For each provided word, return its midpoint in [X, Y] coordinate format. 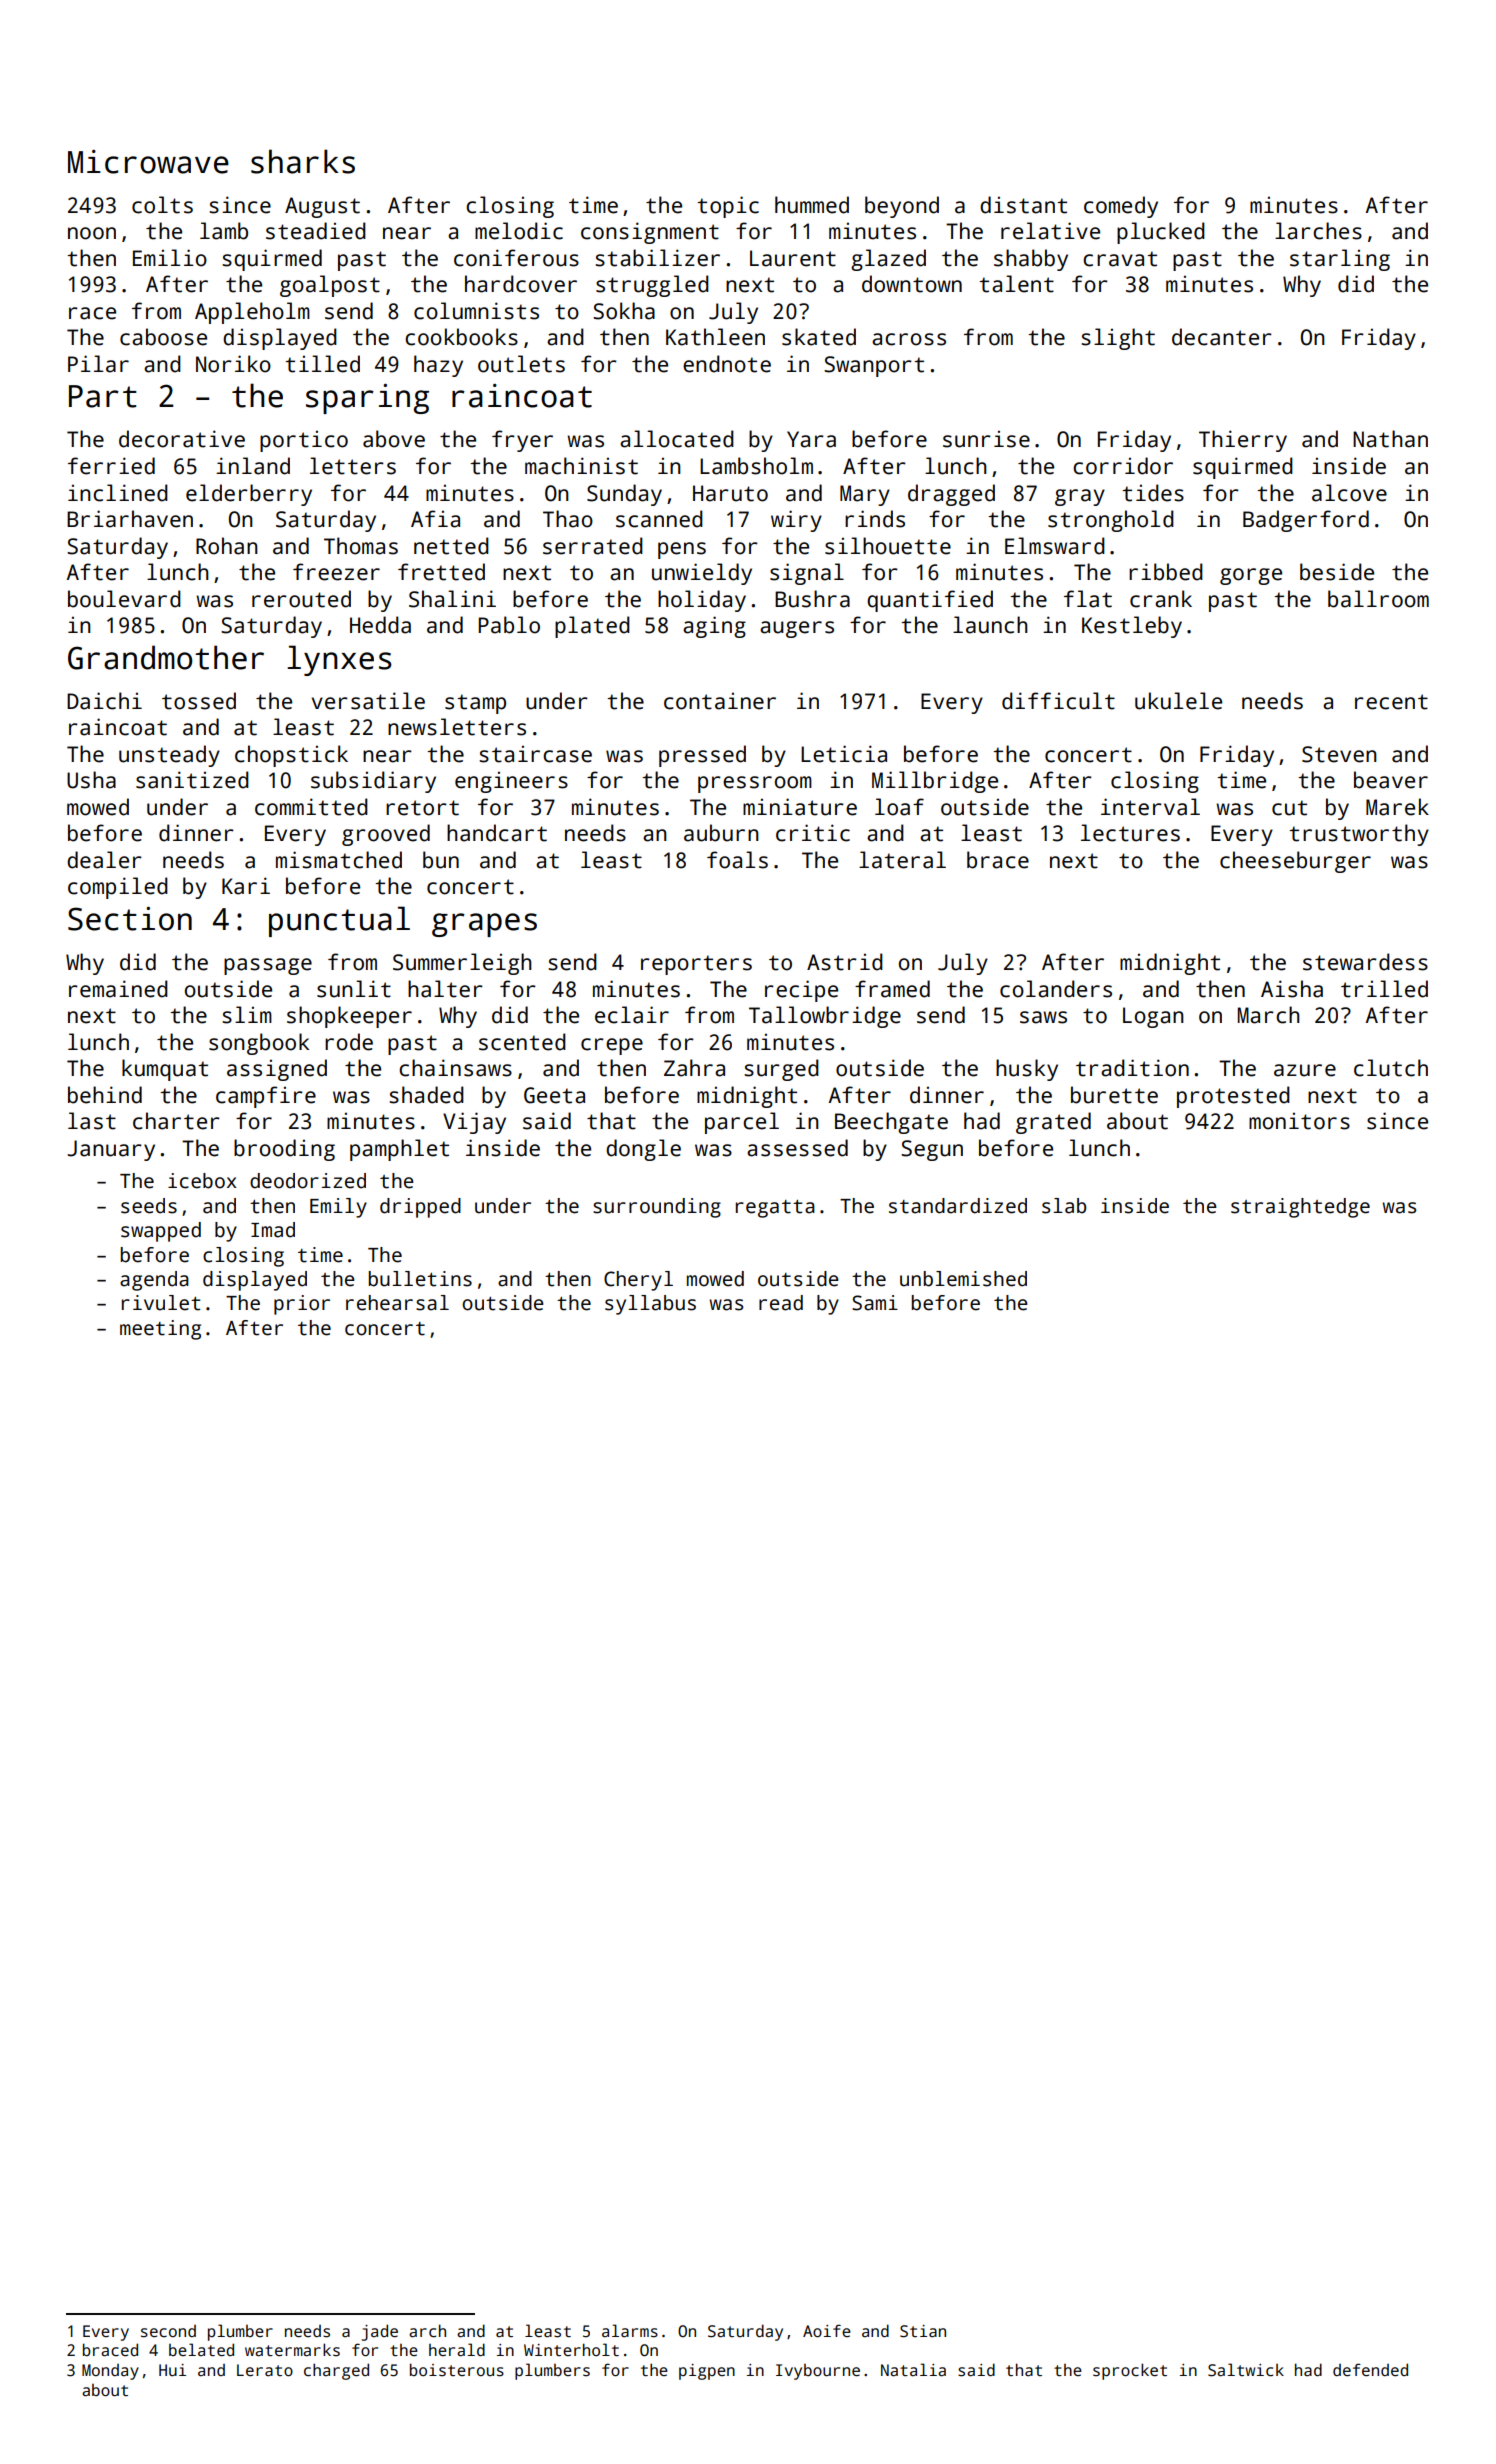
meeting [160, 1330]
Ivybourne [818, 2372]
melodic [519, 231]
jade [380, 2332]
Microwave [148, 162]
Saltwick [1246, 2370]
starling [1340, 260]
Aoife [827, 2331]
